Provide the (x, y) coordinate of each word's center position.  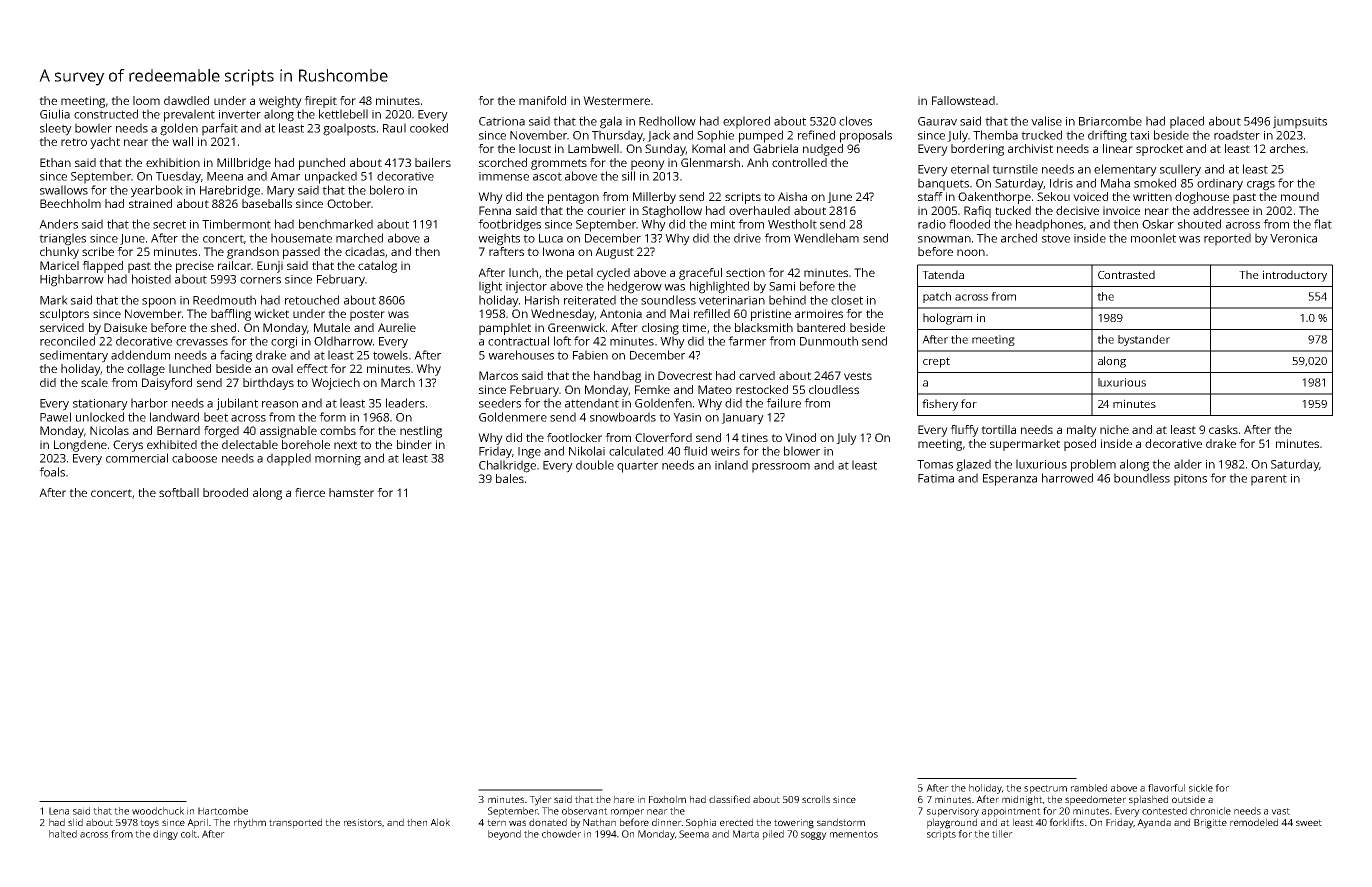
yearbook (157, 191)
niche (1114, 429)
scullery (1180, 170)
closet (847, 300)
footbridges (509, 225)
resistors (363, 822)
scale (94, 382)
